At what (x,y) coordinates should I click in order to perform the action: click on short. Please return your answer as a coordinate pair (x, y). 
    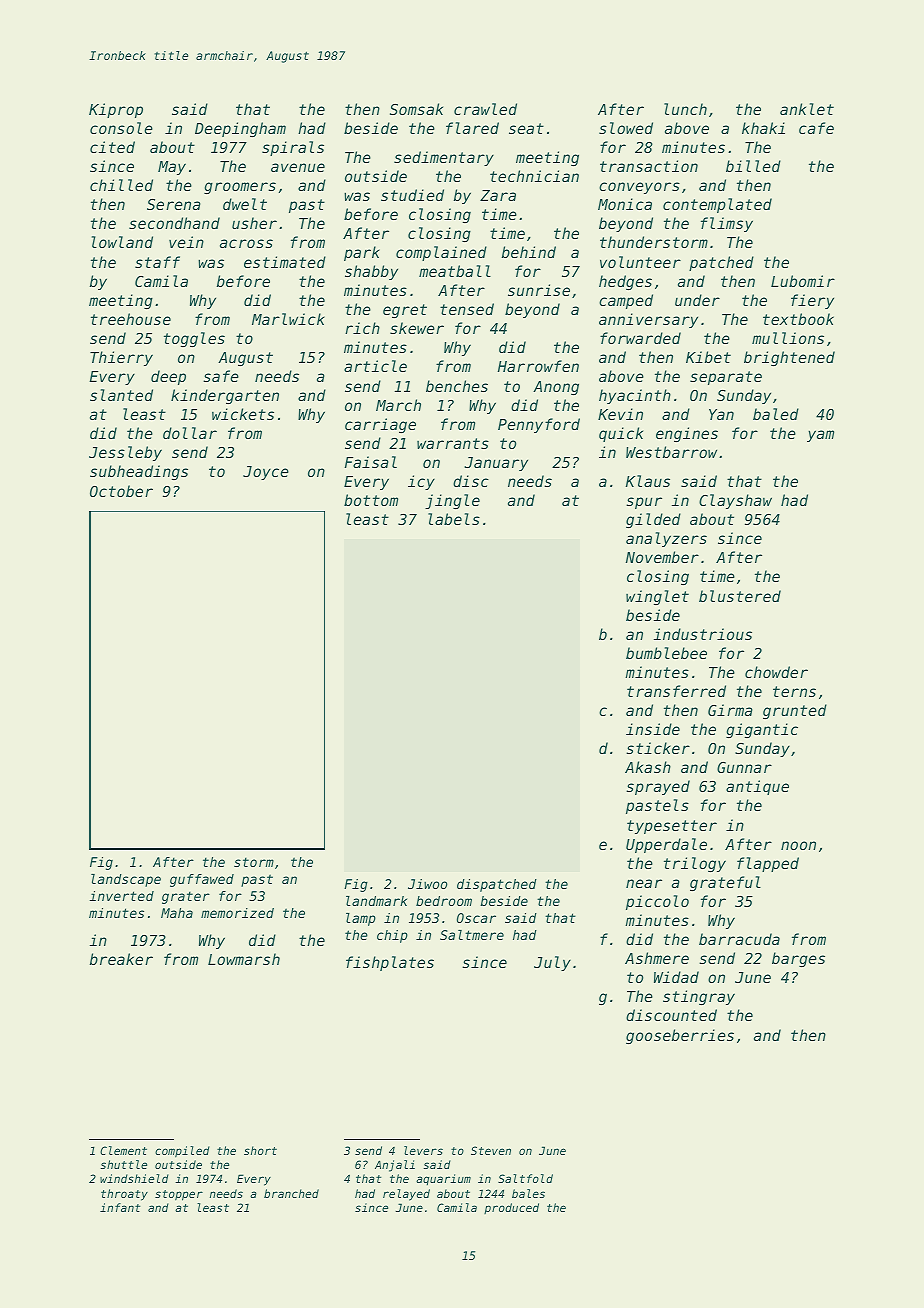
    Looking at the image, I should click on (260, 1150).
